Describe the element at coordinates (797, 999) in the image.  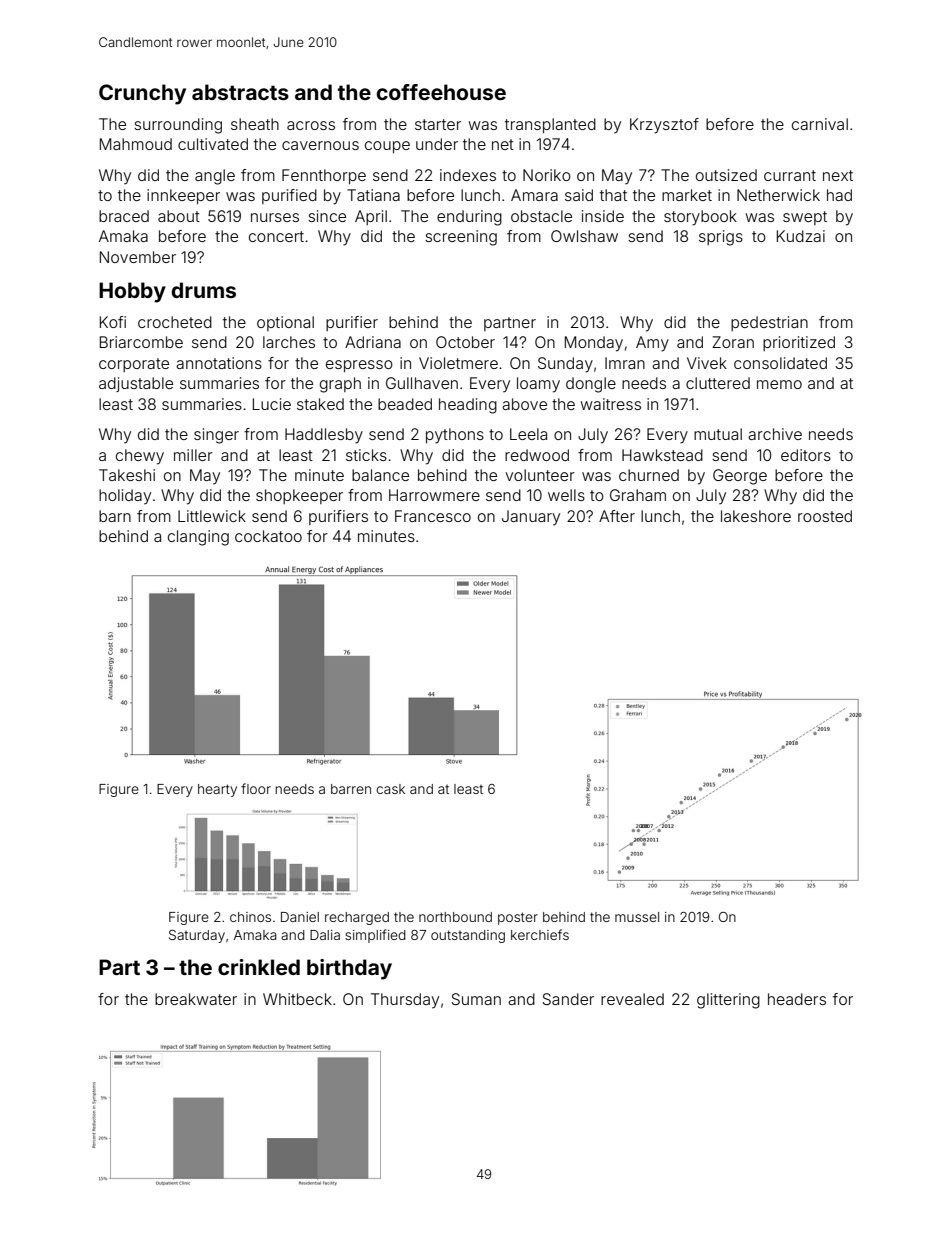
I see `headers` at that location.
